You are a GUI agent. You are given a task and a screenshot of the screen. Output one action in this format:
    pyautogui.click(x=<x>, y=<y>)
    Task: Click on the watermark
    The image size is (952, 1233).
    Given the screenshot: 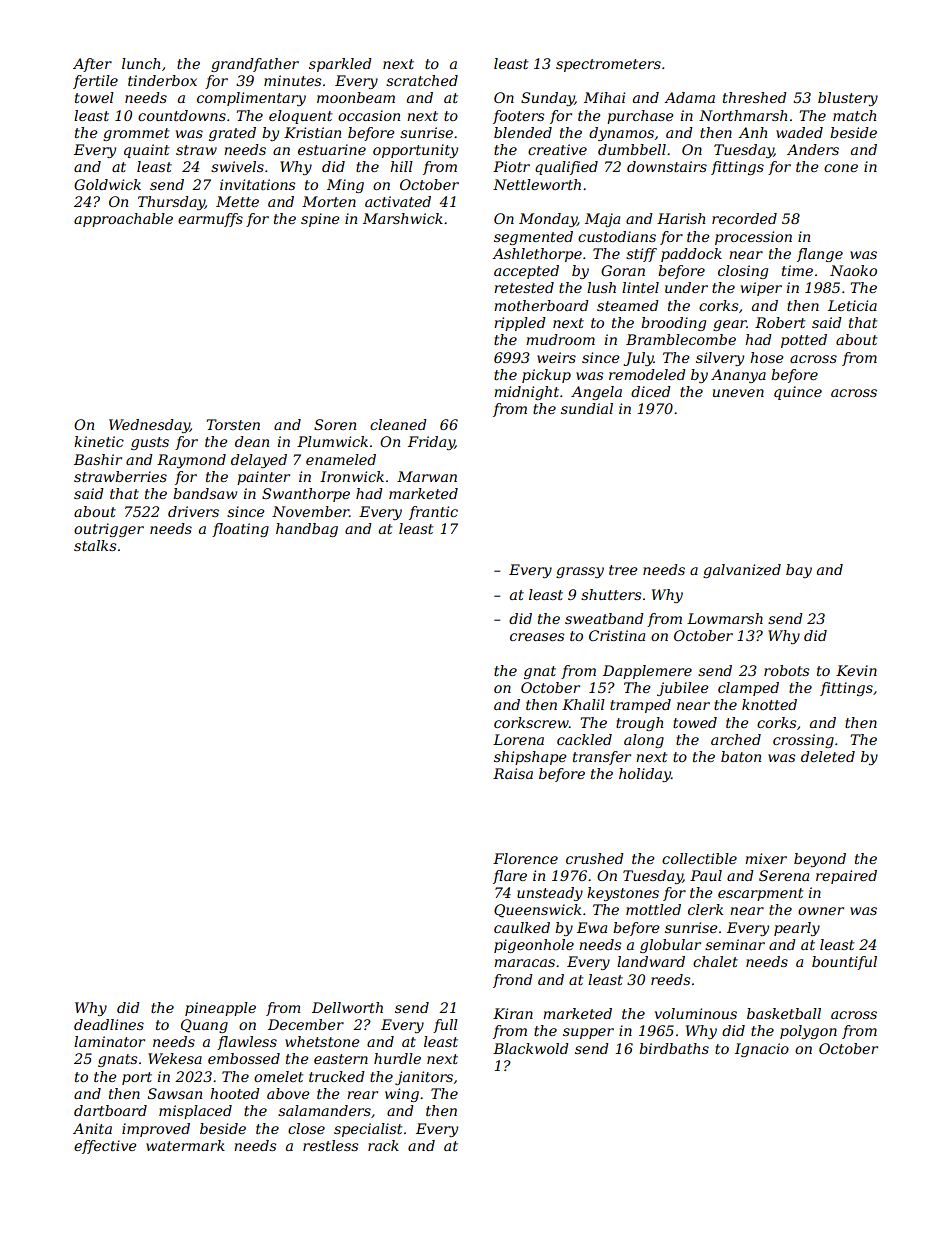 What is the action you would take?
    pyautogui.click(x=185, y=1145)
